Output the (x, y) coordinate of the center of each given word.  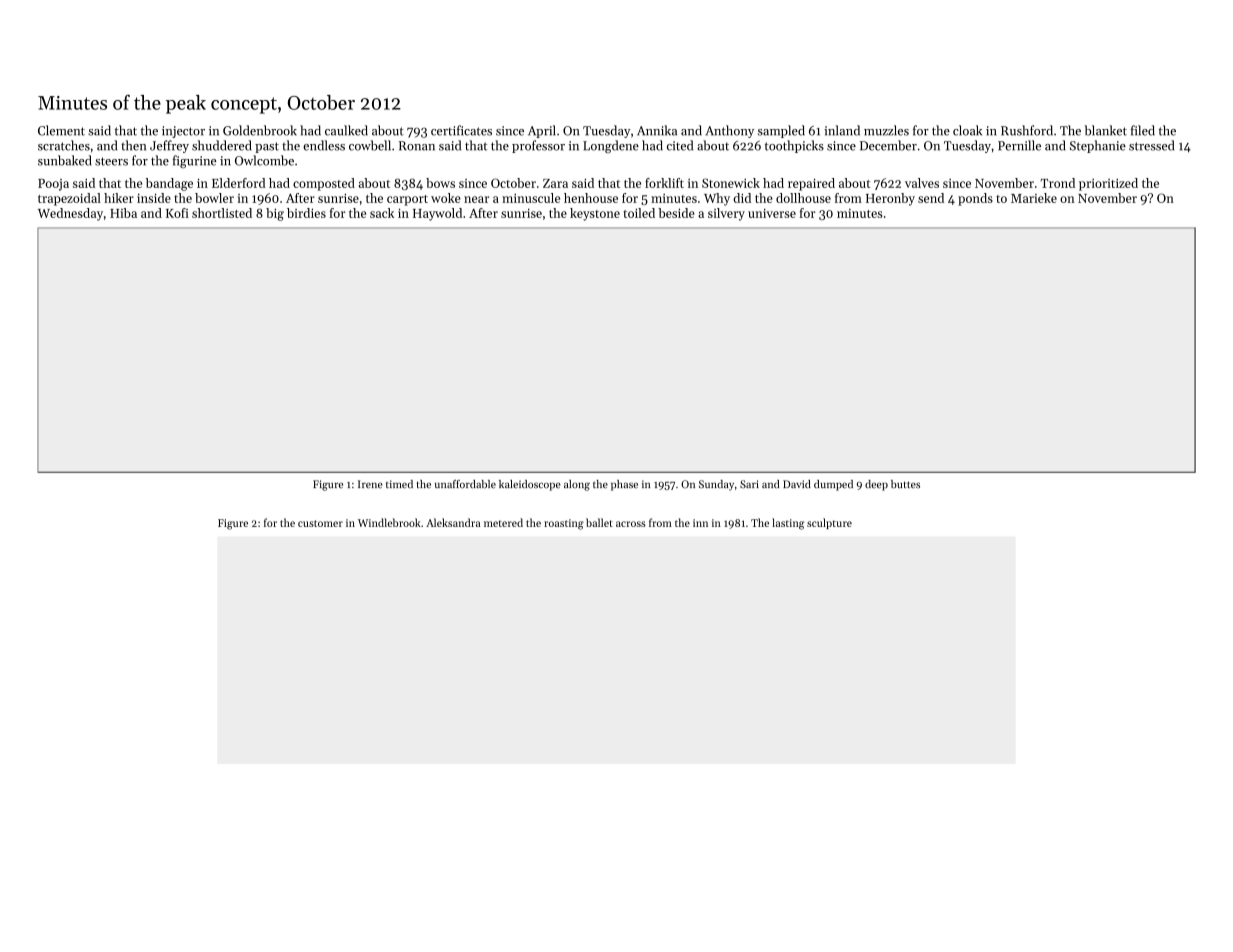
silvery (726, 214)
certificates (461, 130)
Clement (61, 130)
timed (399, 484)
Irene (370, 484)
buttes (905, 484)
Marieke (1034, 198)
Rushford (1027, 130)
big (275, 214)
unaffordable (465, 484)
